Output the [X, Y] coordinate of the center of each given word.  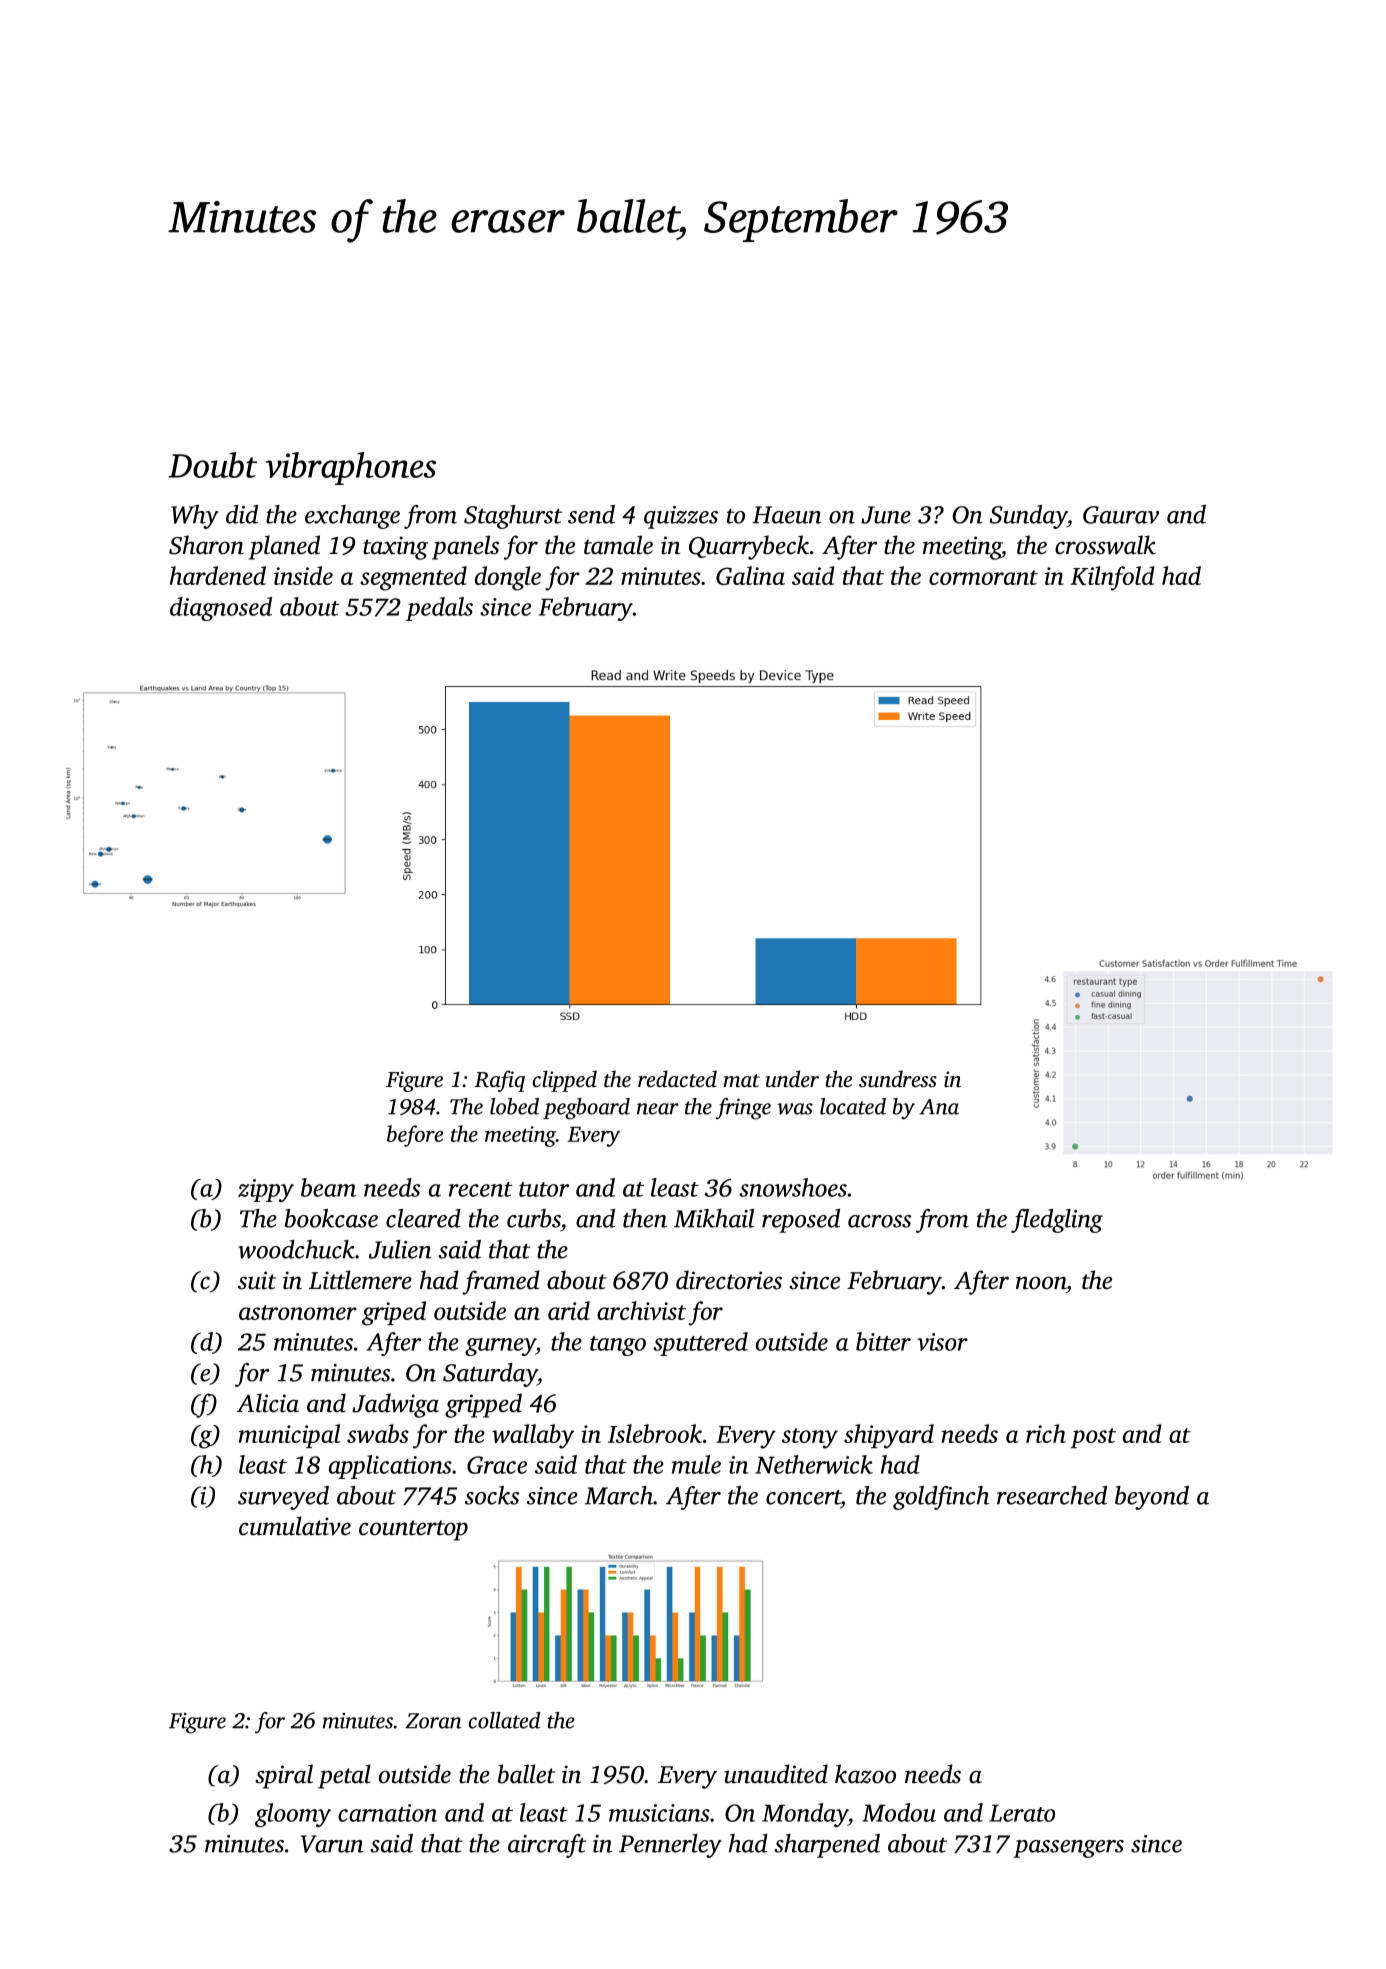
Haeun [787, 515]
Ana [939, 1107]
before [415, 1136]
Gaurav [1121, 515]
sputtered [700, 1344]
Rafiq [499, 1081]
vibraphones [350, 468]
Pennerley [670, 1846]
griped [394, 1313]
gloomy [293, 1815]
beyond [1152, 1498]
